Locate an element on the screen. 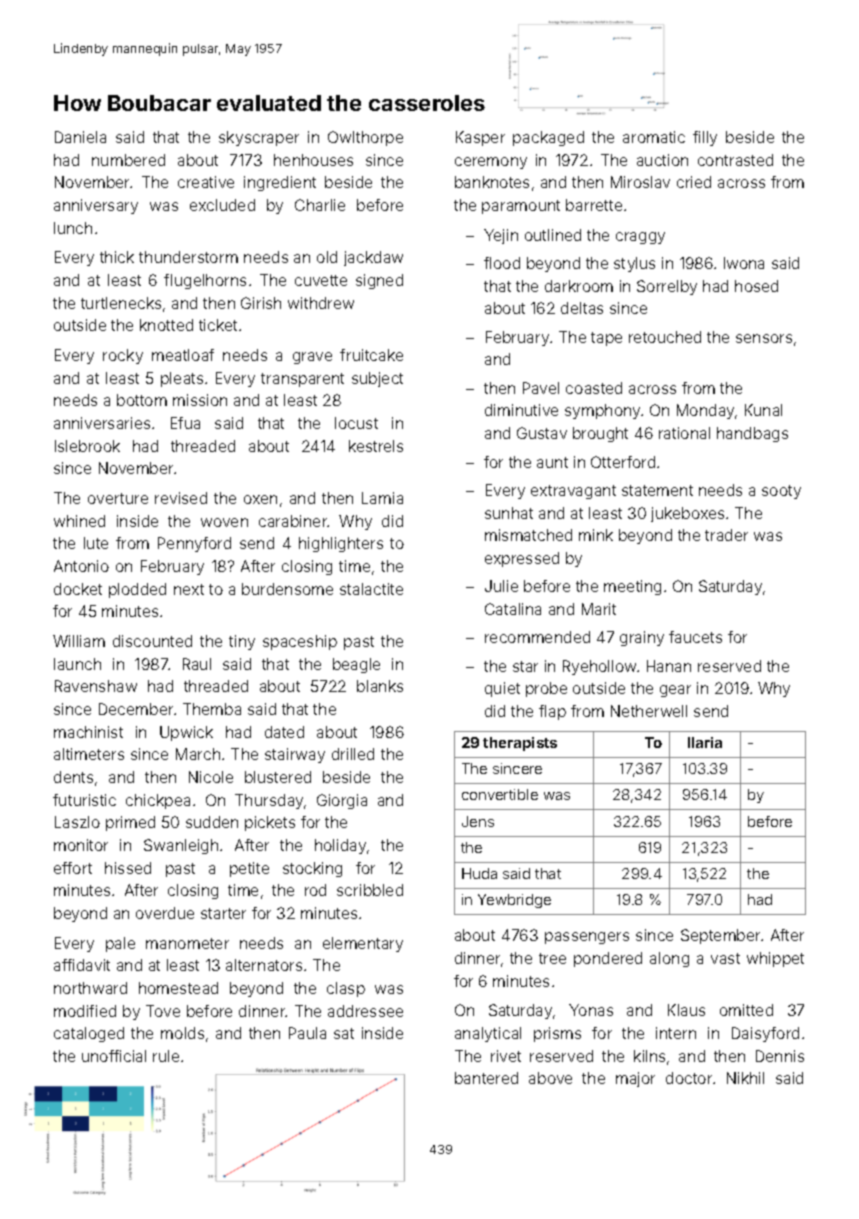  Owlthorpe is located at coordinates (365, 138).
